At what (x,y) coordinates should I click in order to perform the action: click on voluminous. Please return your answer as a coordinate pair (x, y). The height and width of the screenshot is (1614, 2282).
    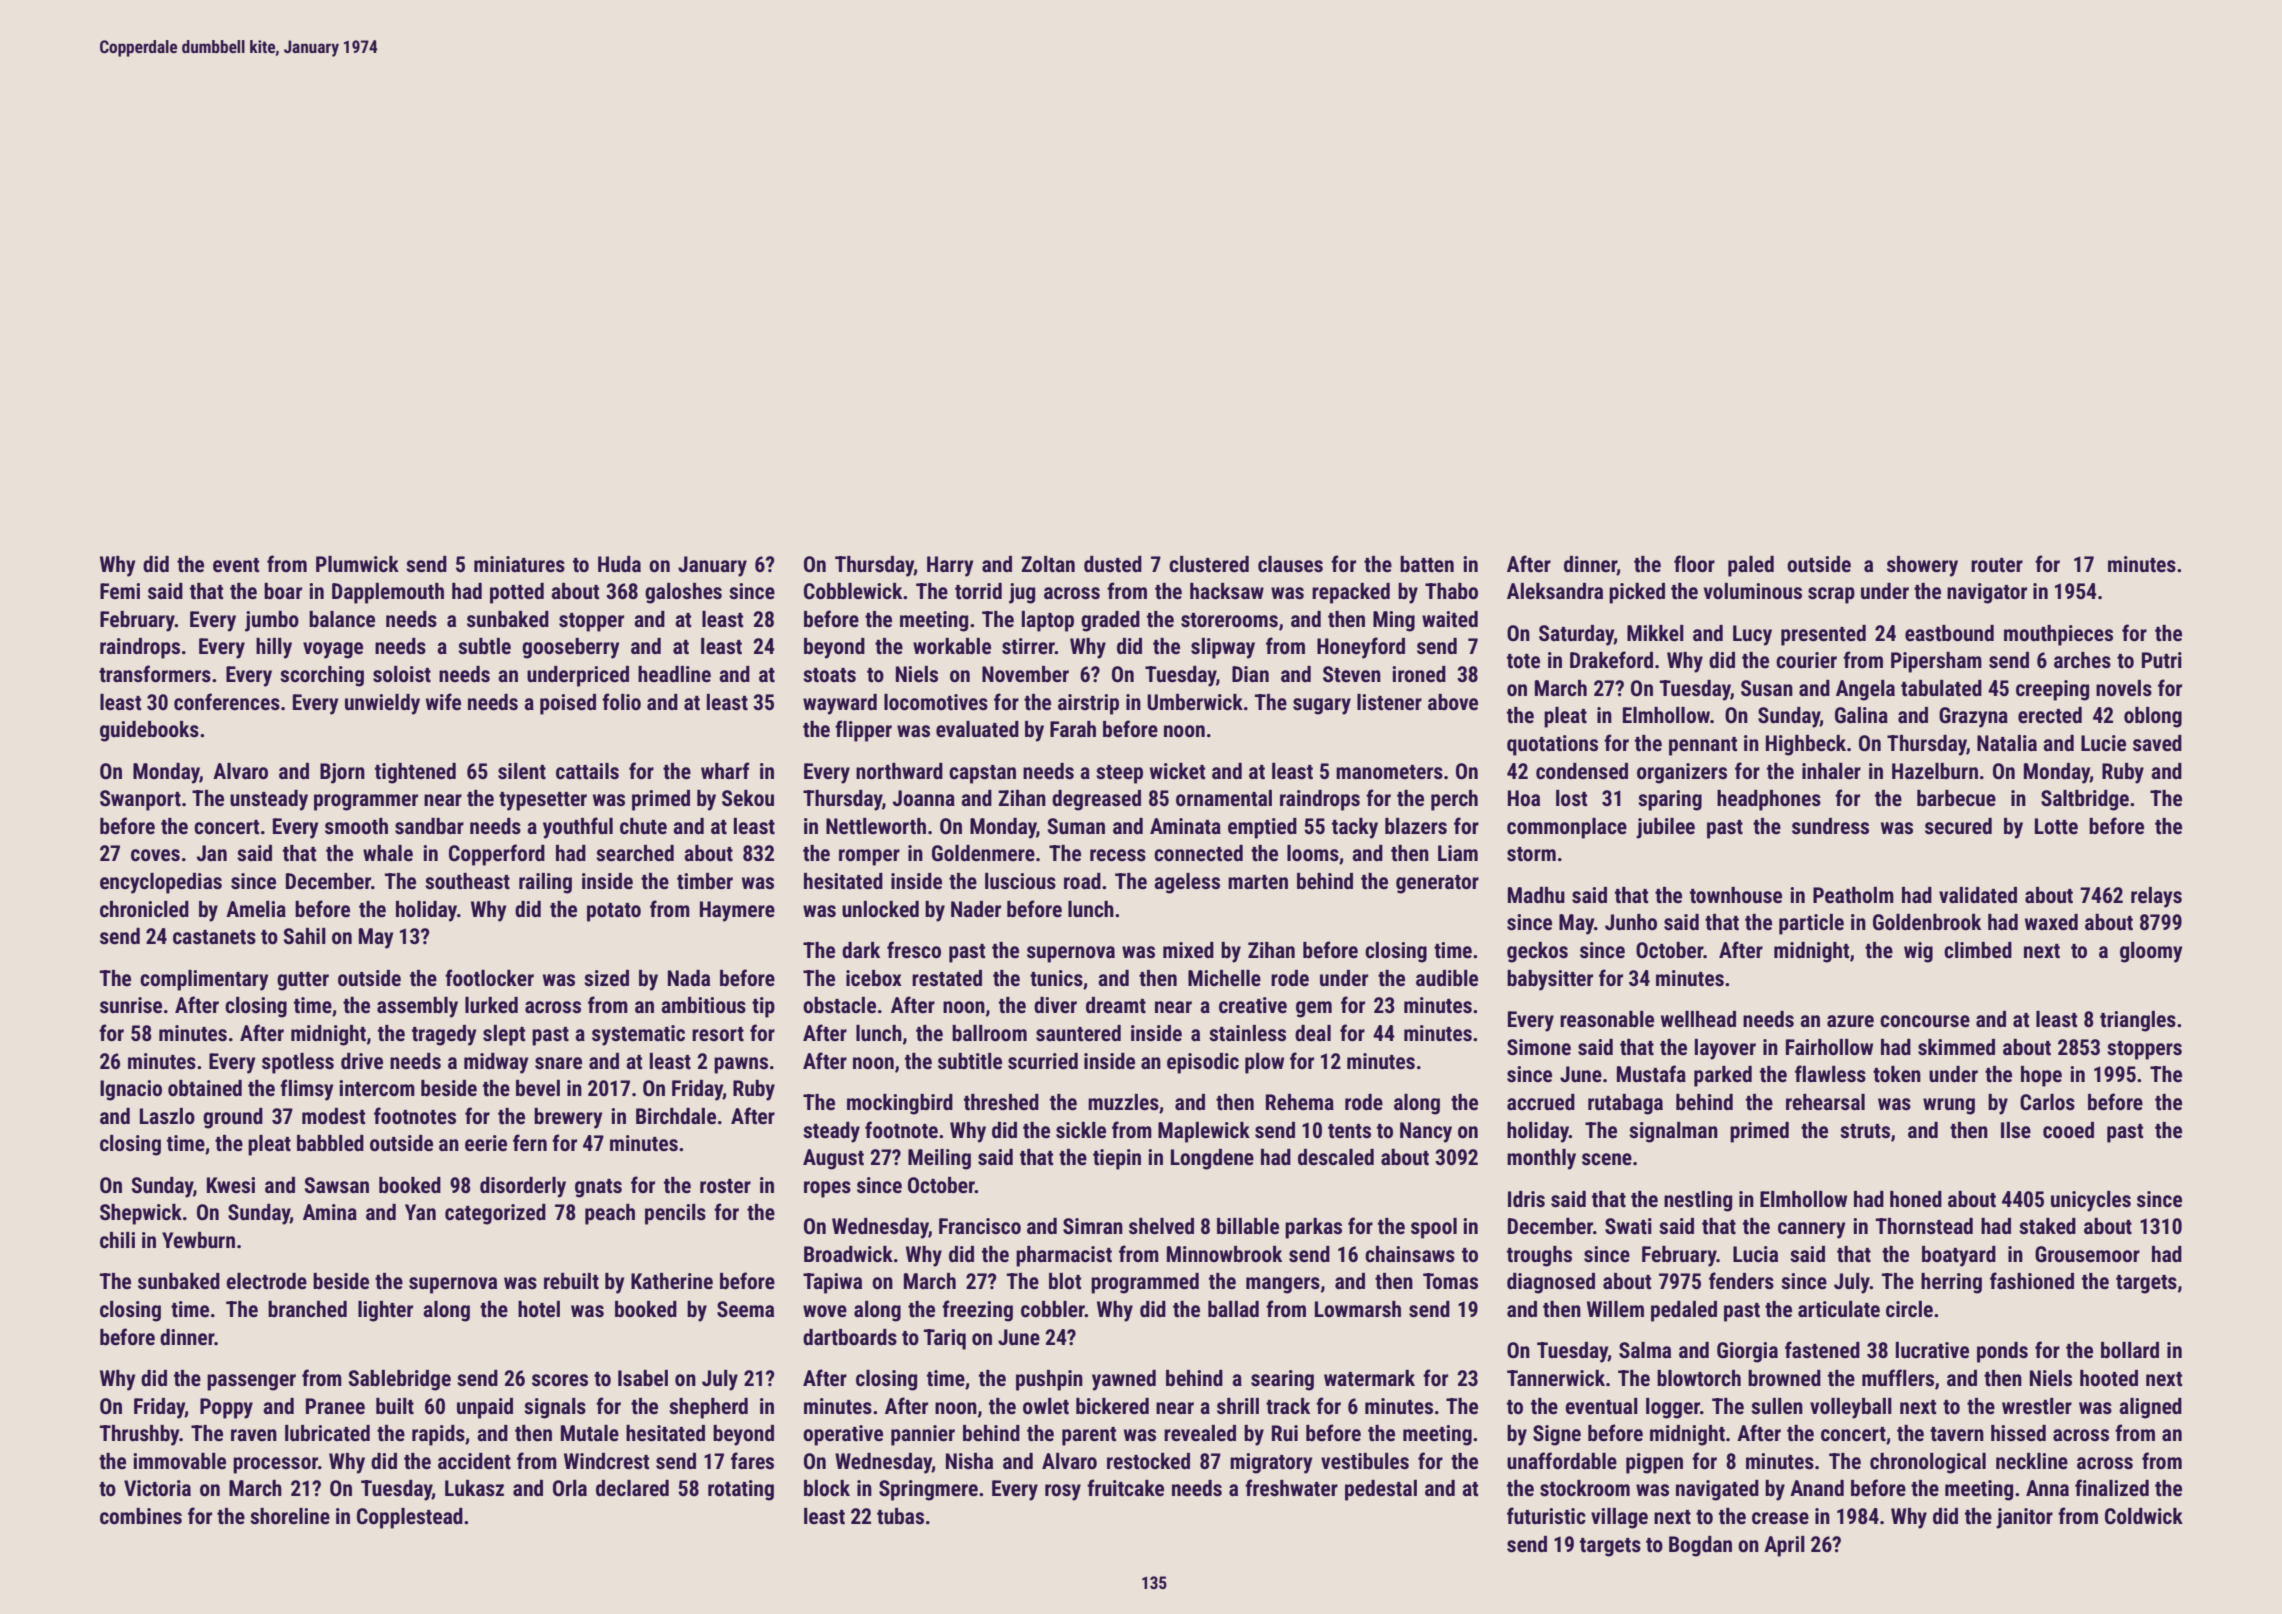
    Looking at the image, I should click on (1753, 591).
